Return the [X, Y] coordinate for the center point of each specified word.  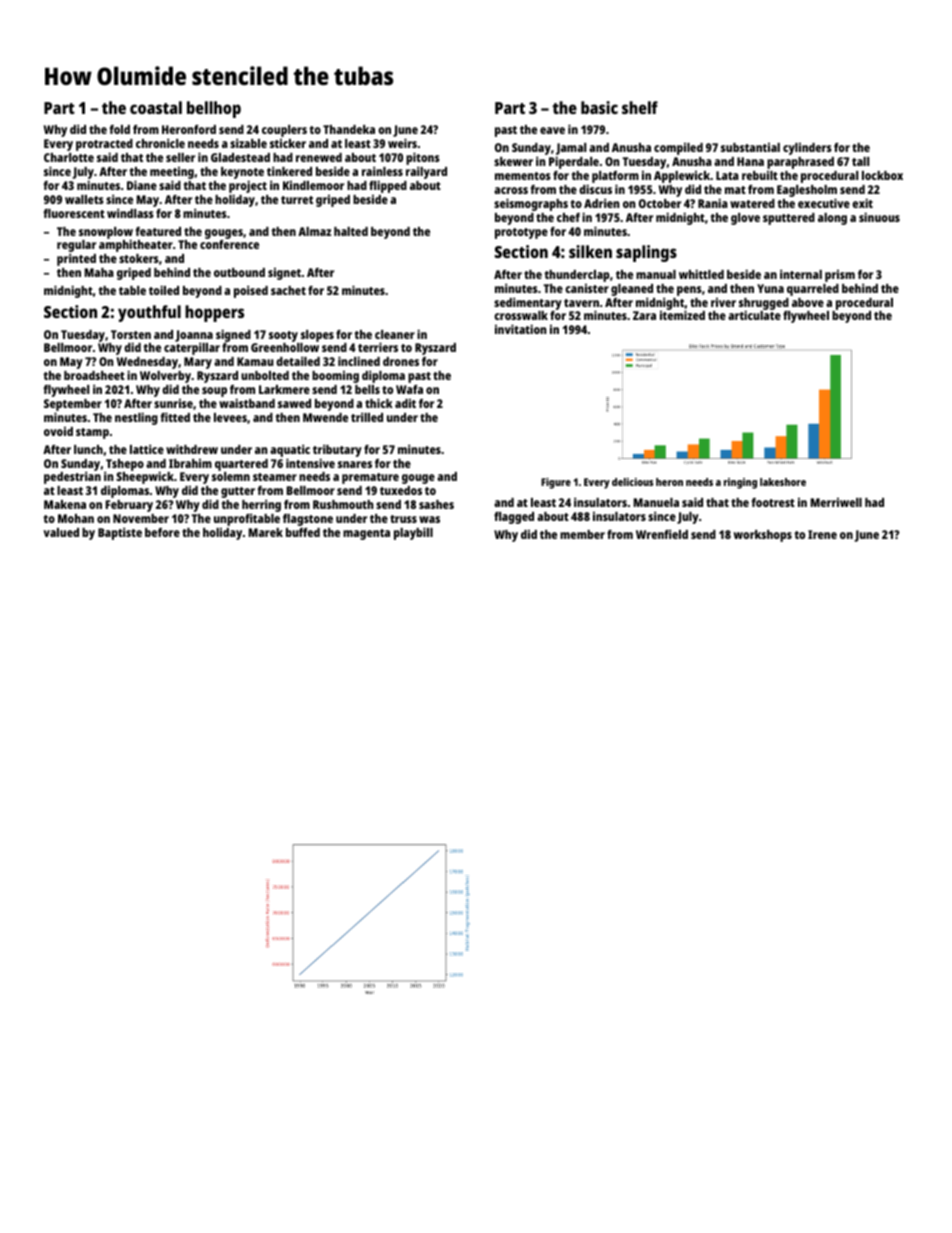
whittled [701, 274]
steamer [275, 477]
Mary [198, 363]
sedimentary [528, 303]
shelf [640, 107]
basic [599, 107]
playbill [413, 533]
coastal [156, 107]
